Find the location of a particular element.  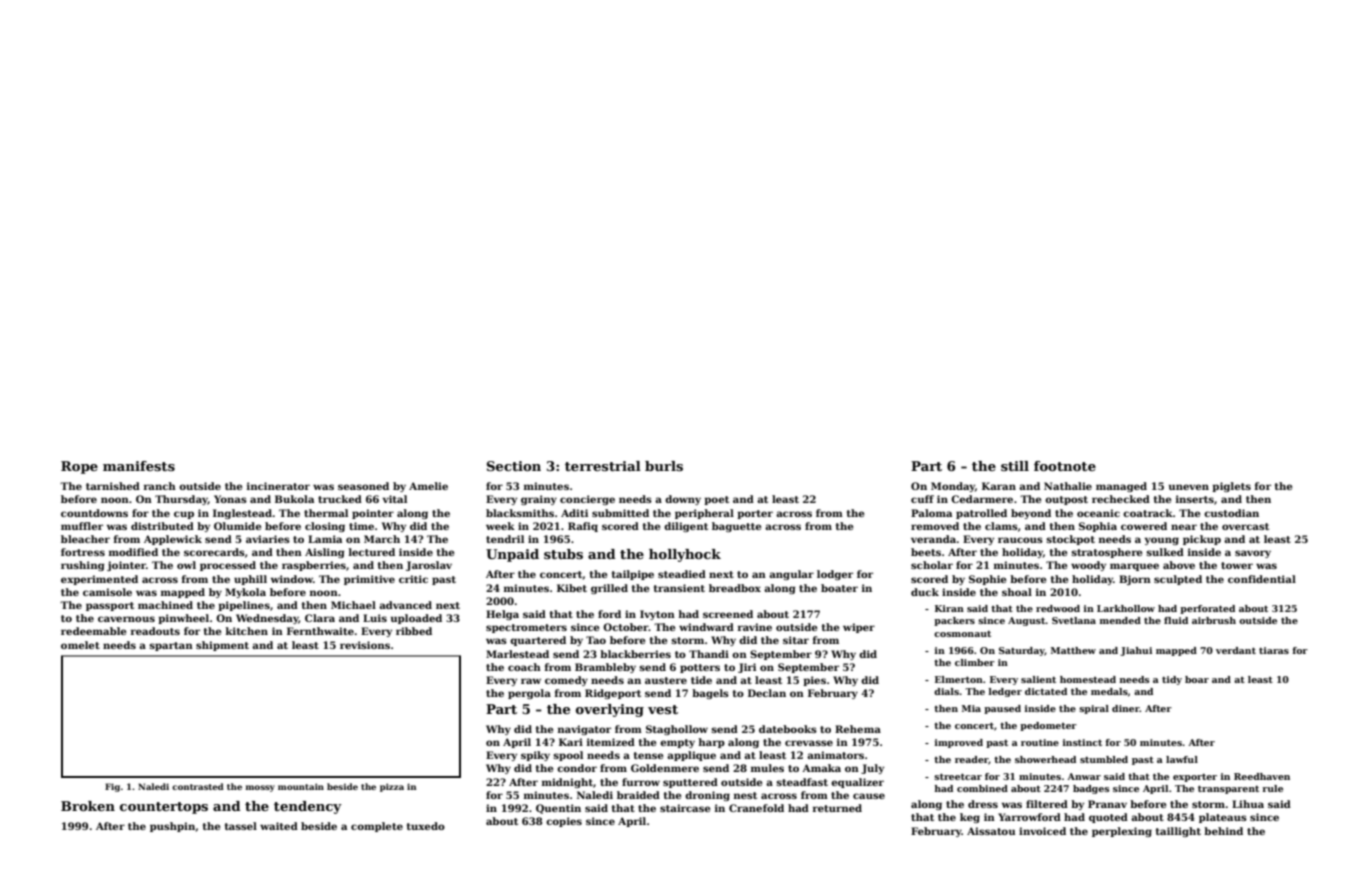

midnight is located at coordinates (567, 783).
